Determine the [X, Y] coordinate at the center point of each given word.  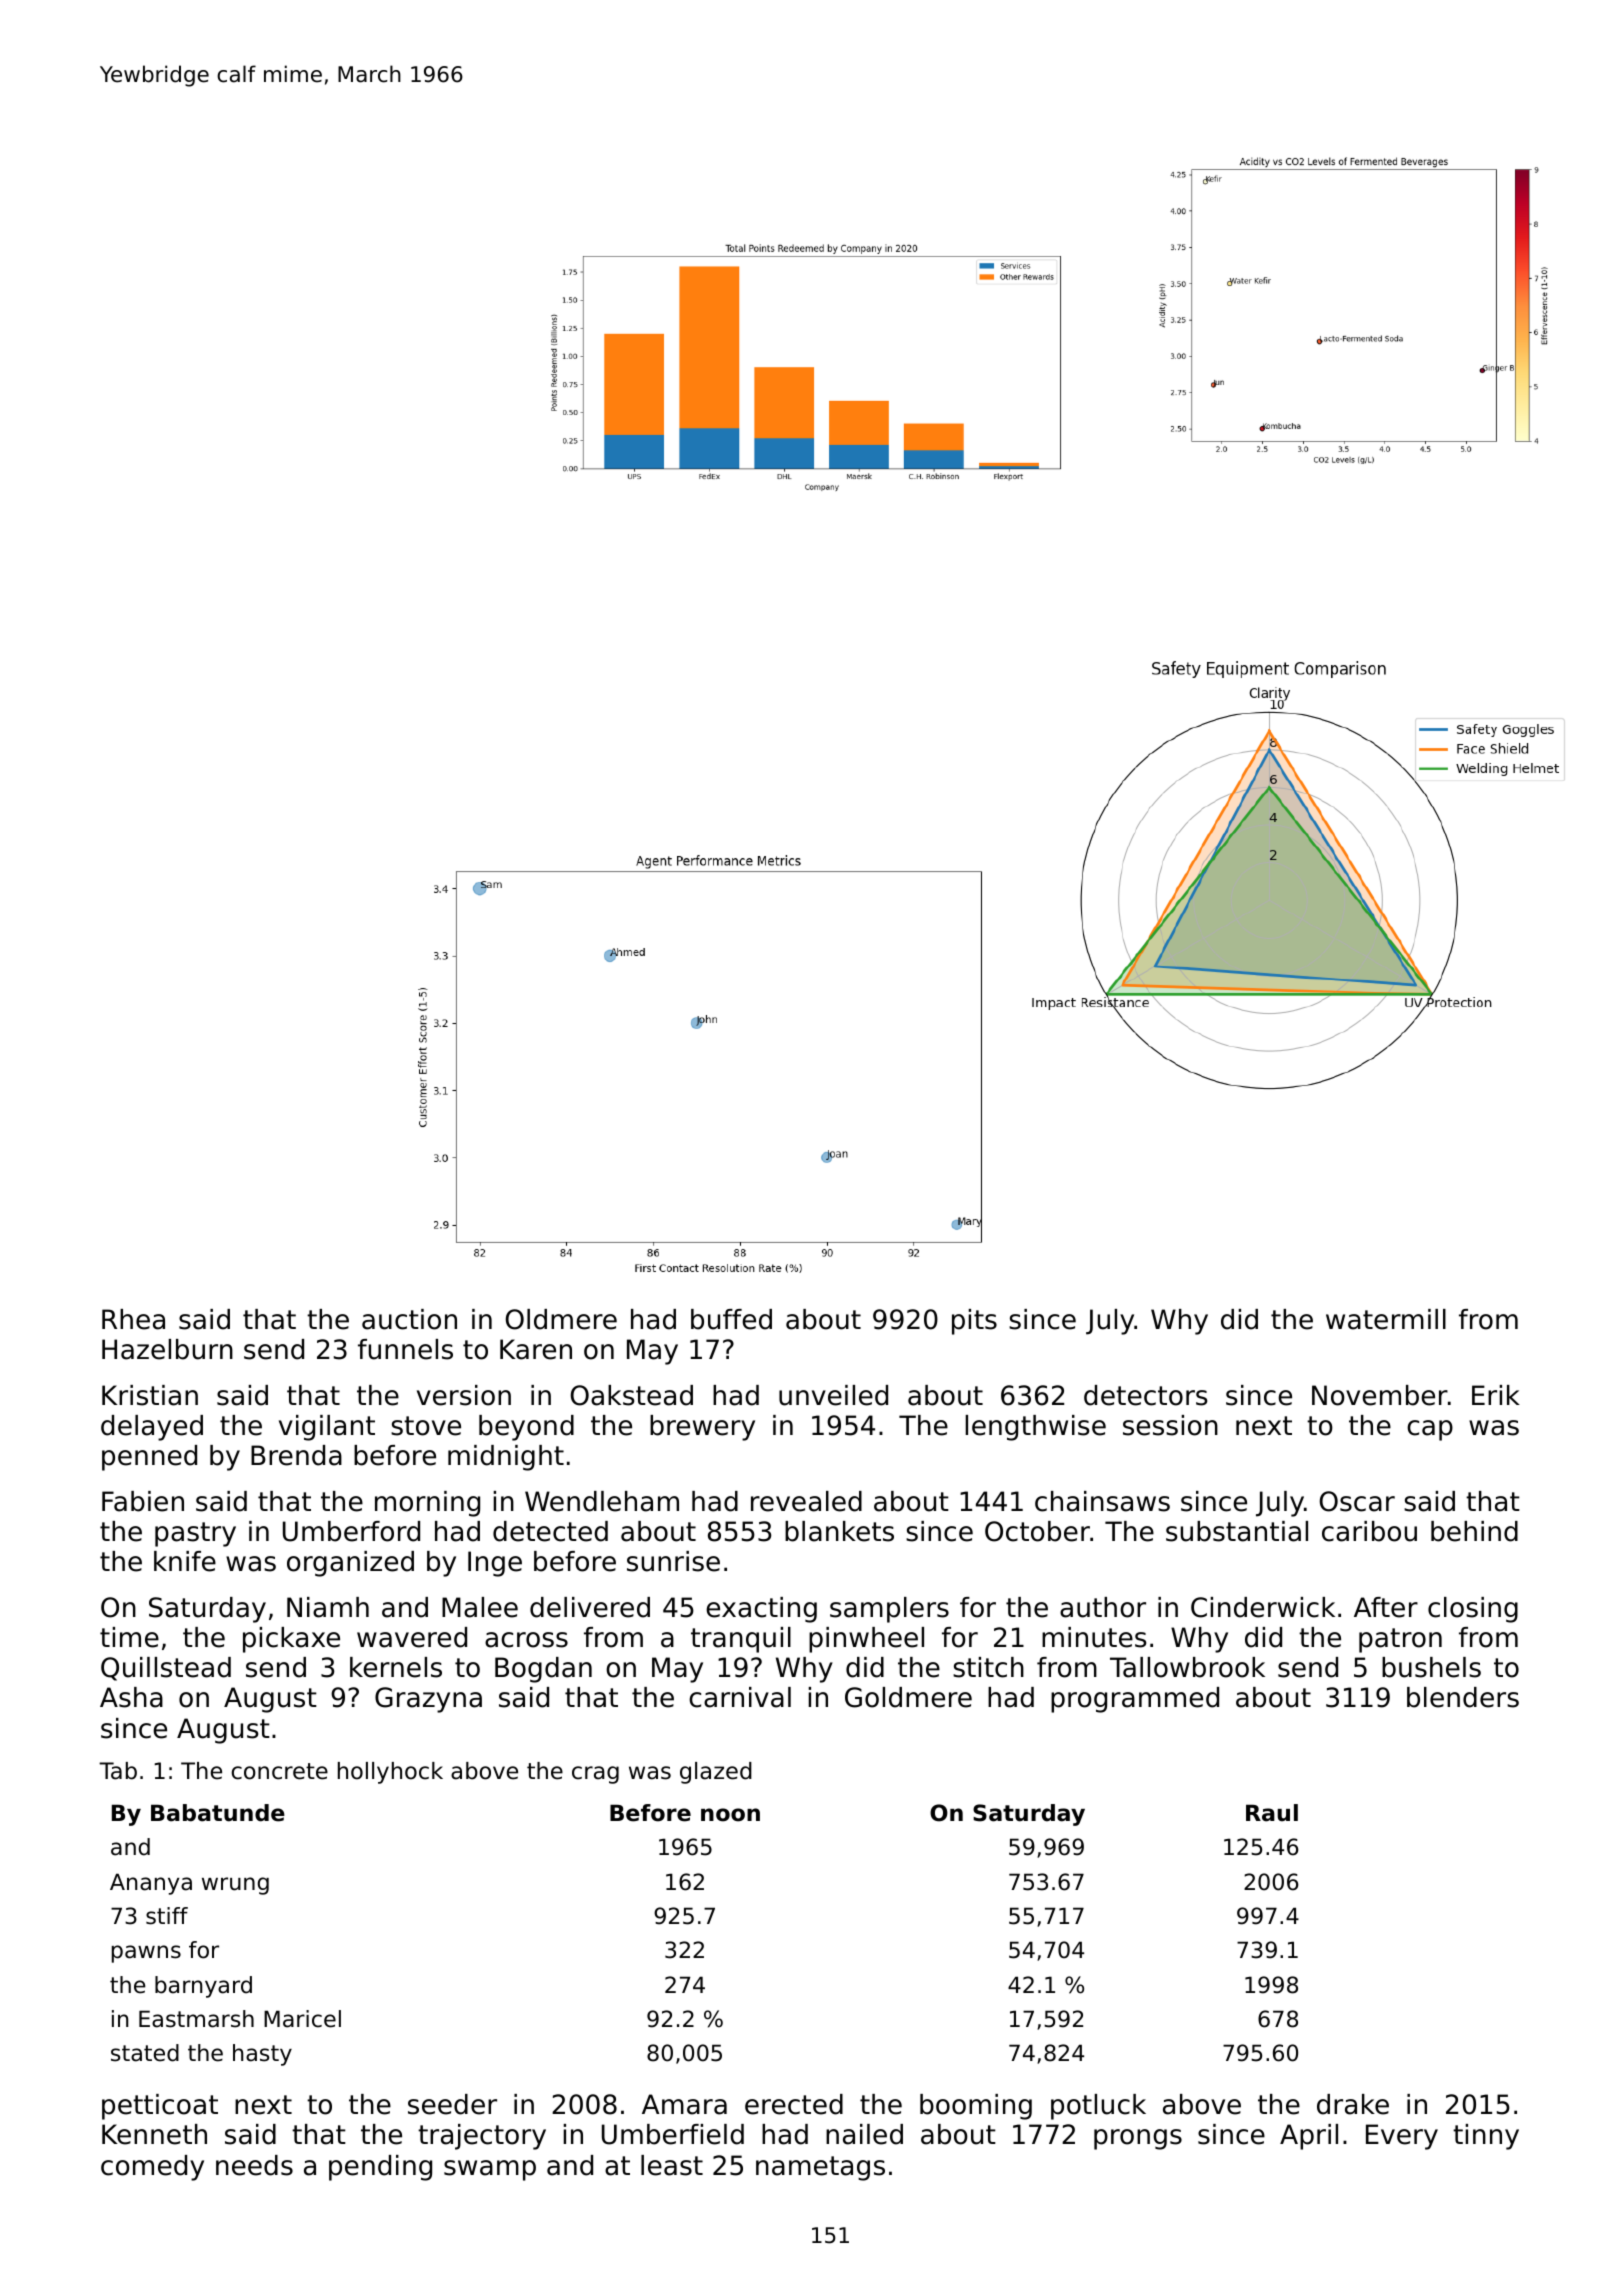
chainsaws [1102, 1501]
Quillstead [166, 1669]
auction [409, 1319]
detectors [1145, 1395]
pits [974, 1322]
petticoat [160, 2107]
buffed [731, 1319]
